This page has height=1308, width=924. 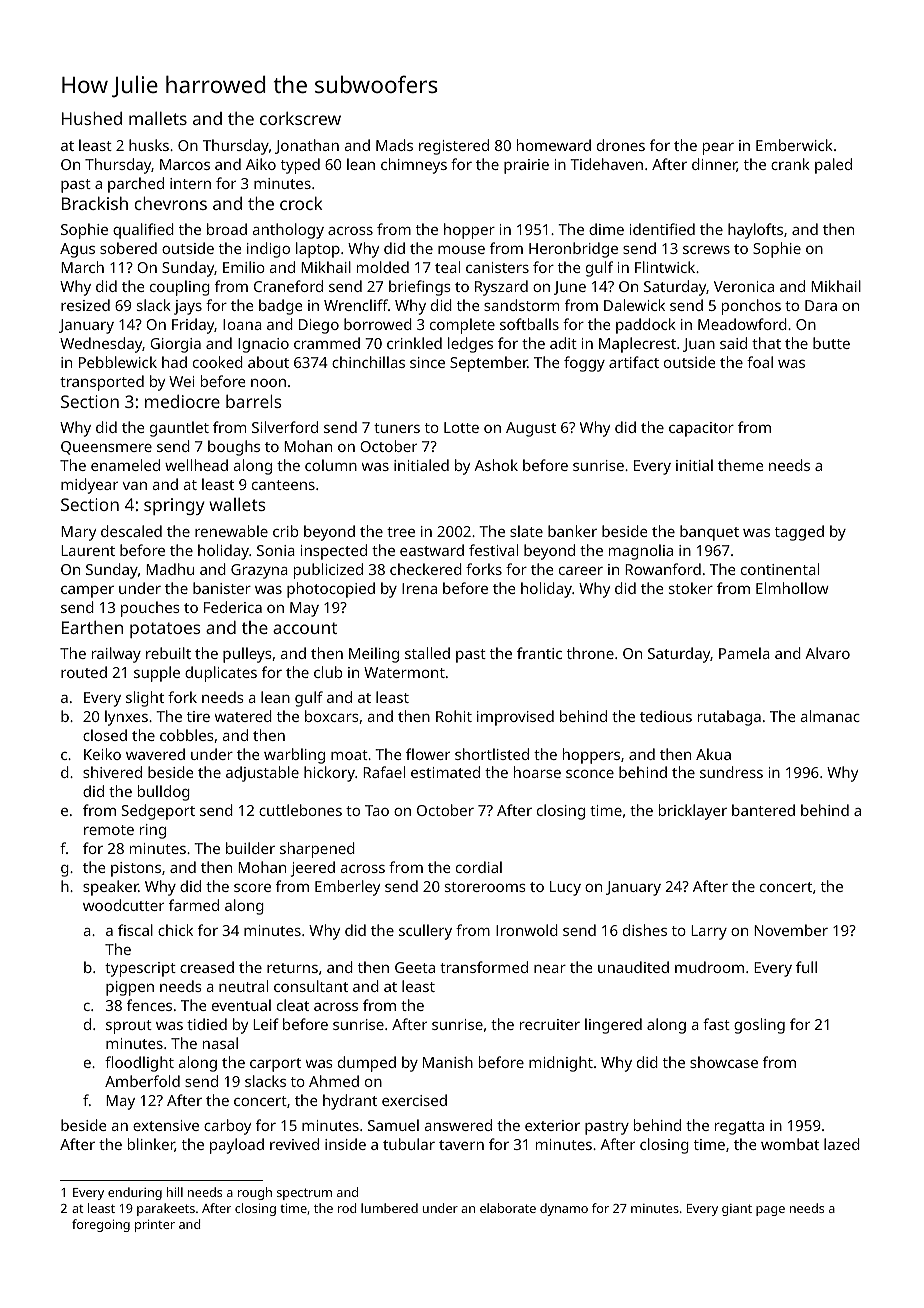 What do you see at coordinates (110, 888) in the page?
I see `speaker` at bounding box center [110, 888].
